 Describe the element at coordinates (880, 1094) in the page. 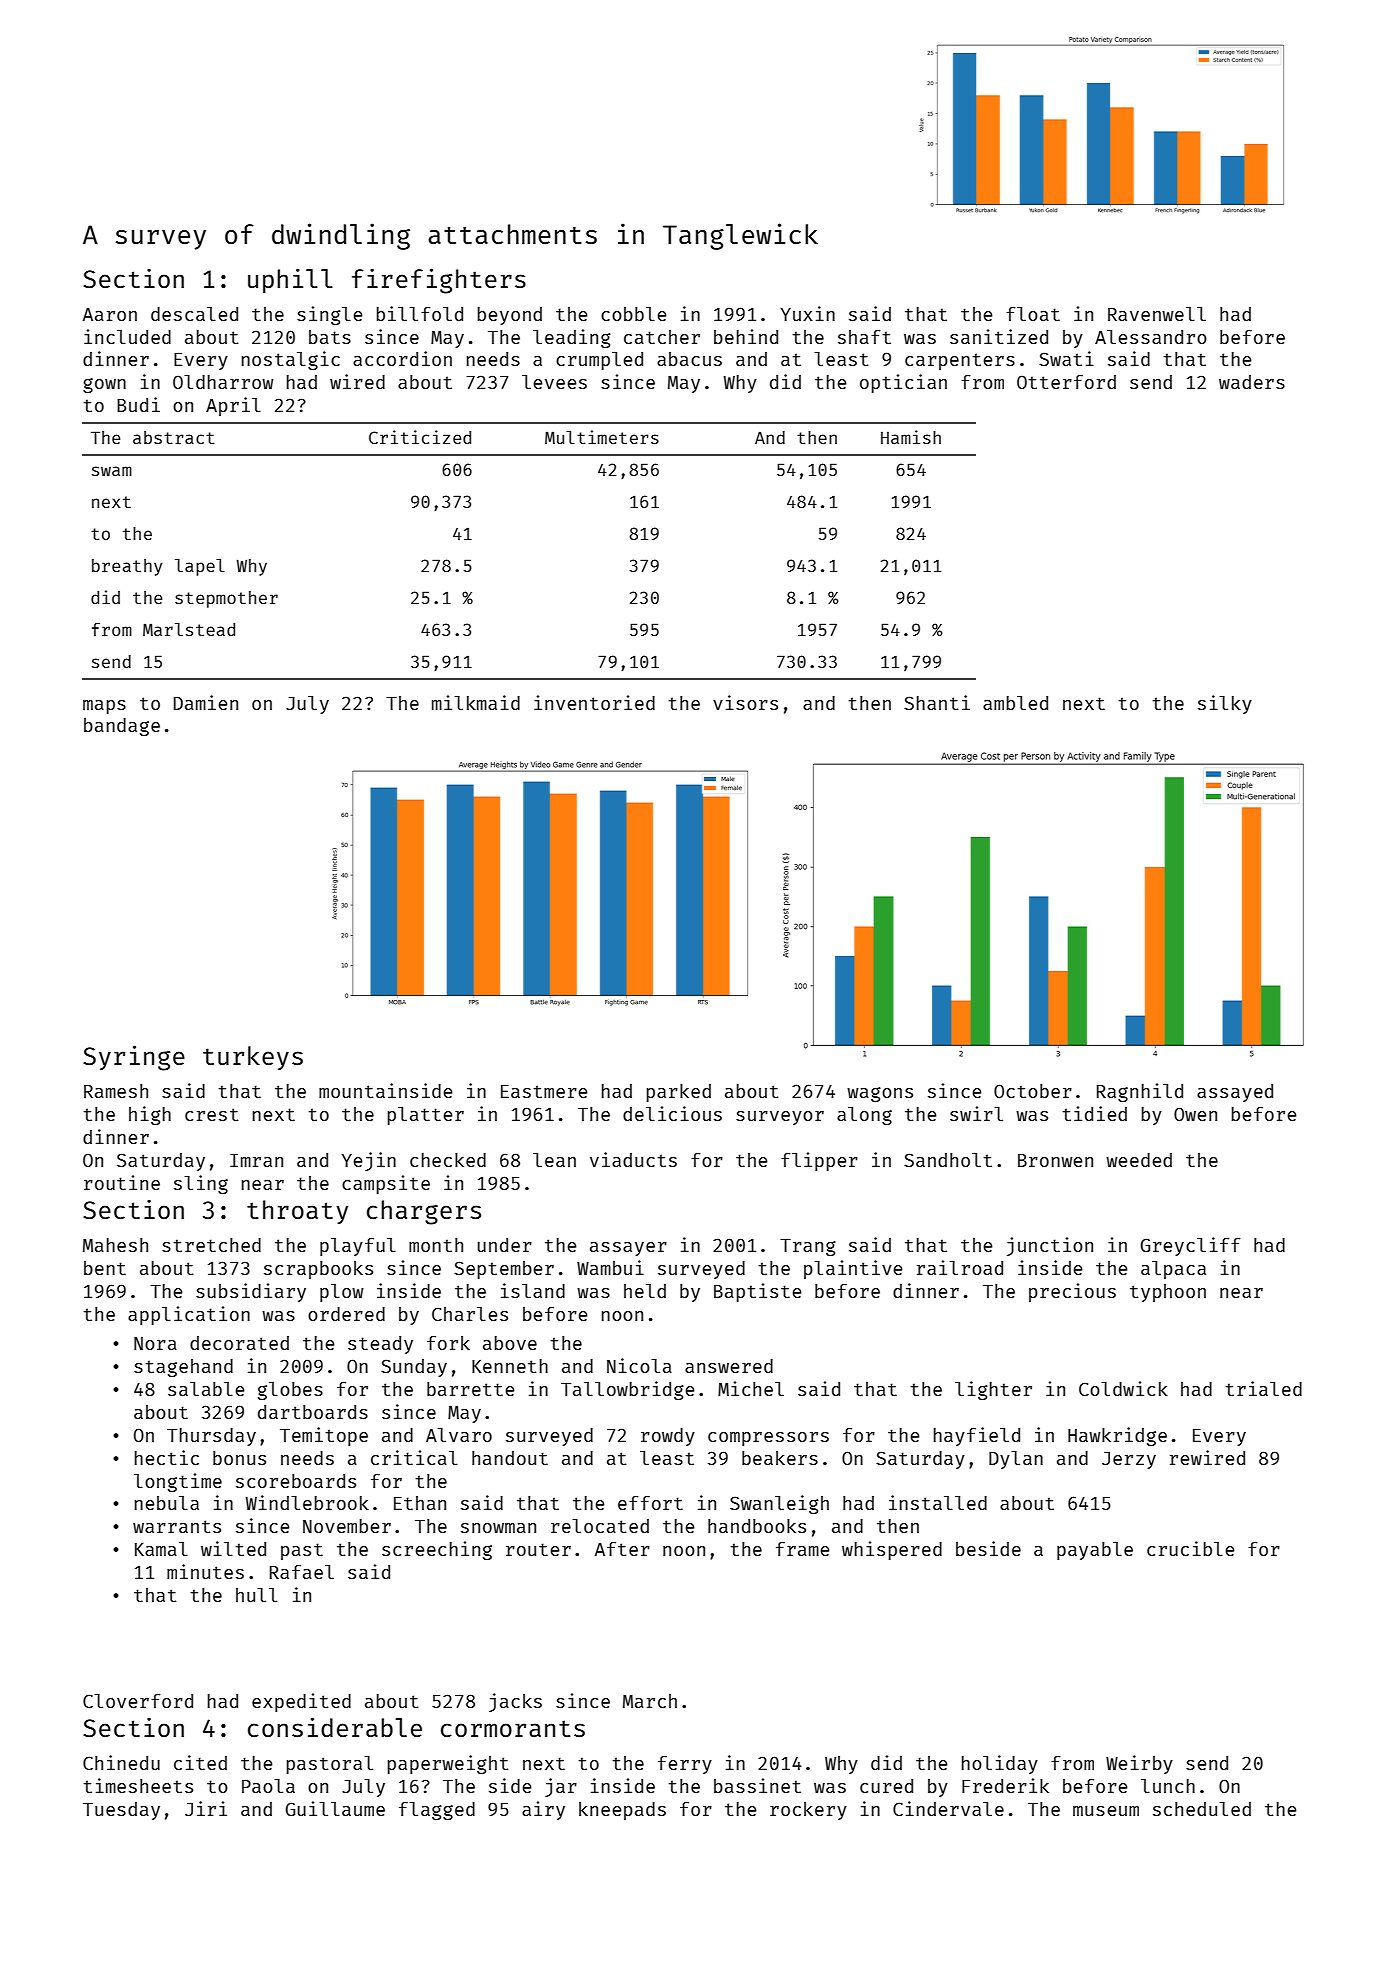

I see `wagons` at that location.
